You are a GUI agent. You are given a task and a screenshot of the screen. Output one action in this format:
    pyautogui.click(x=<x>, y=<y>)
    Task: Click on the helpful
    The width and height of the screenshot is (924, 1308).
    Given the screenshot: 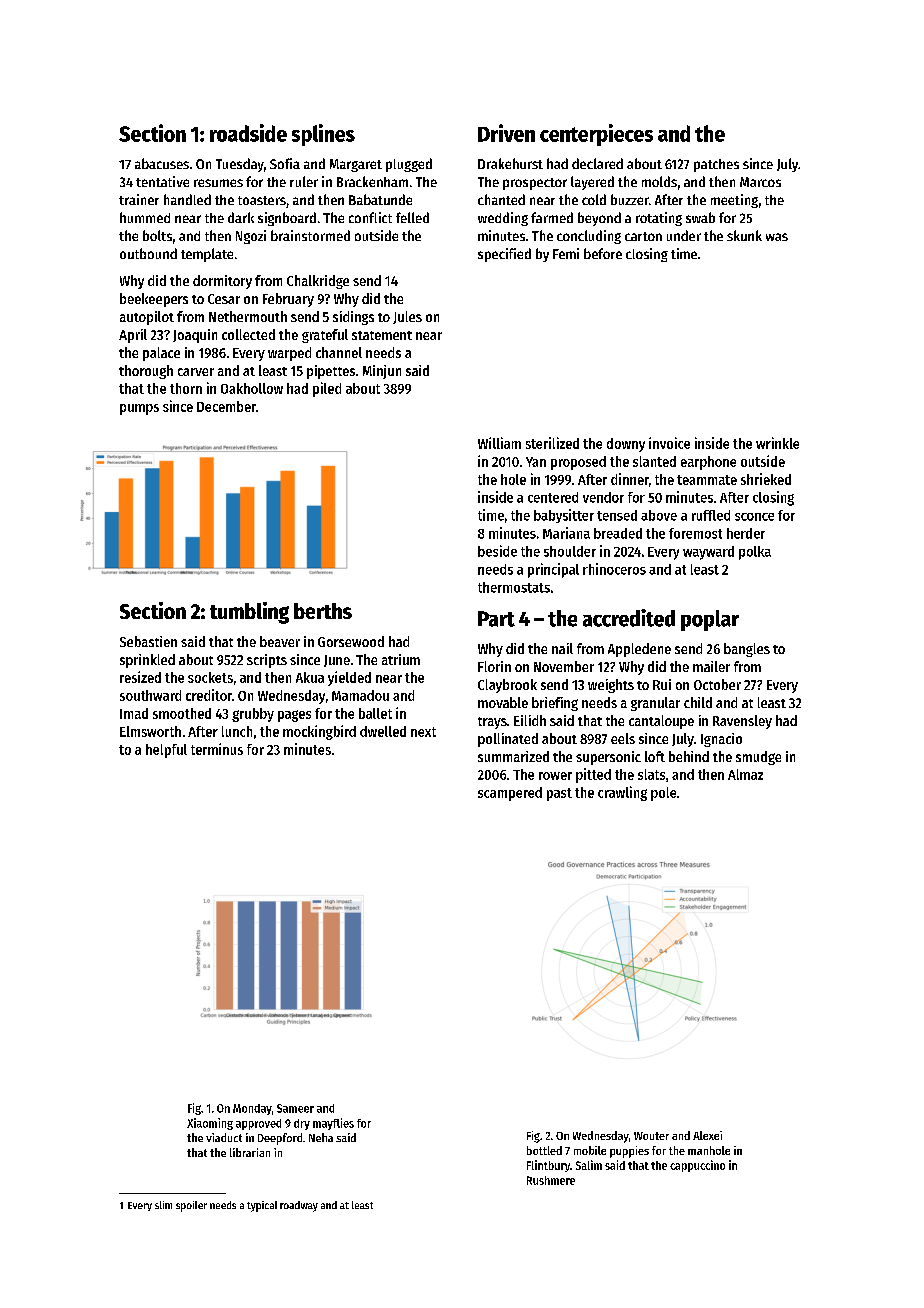 What is the action you would take?
    pyautogui.click(x=166, y=751)
